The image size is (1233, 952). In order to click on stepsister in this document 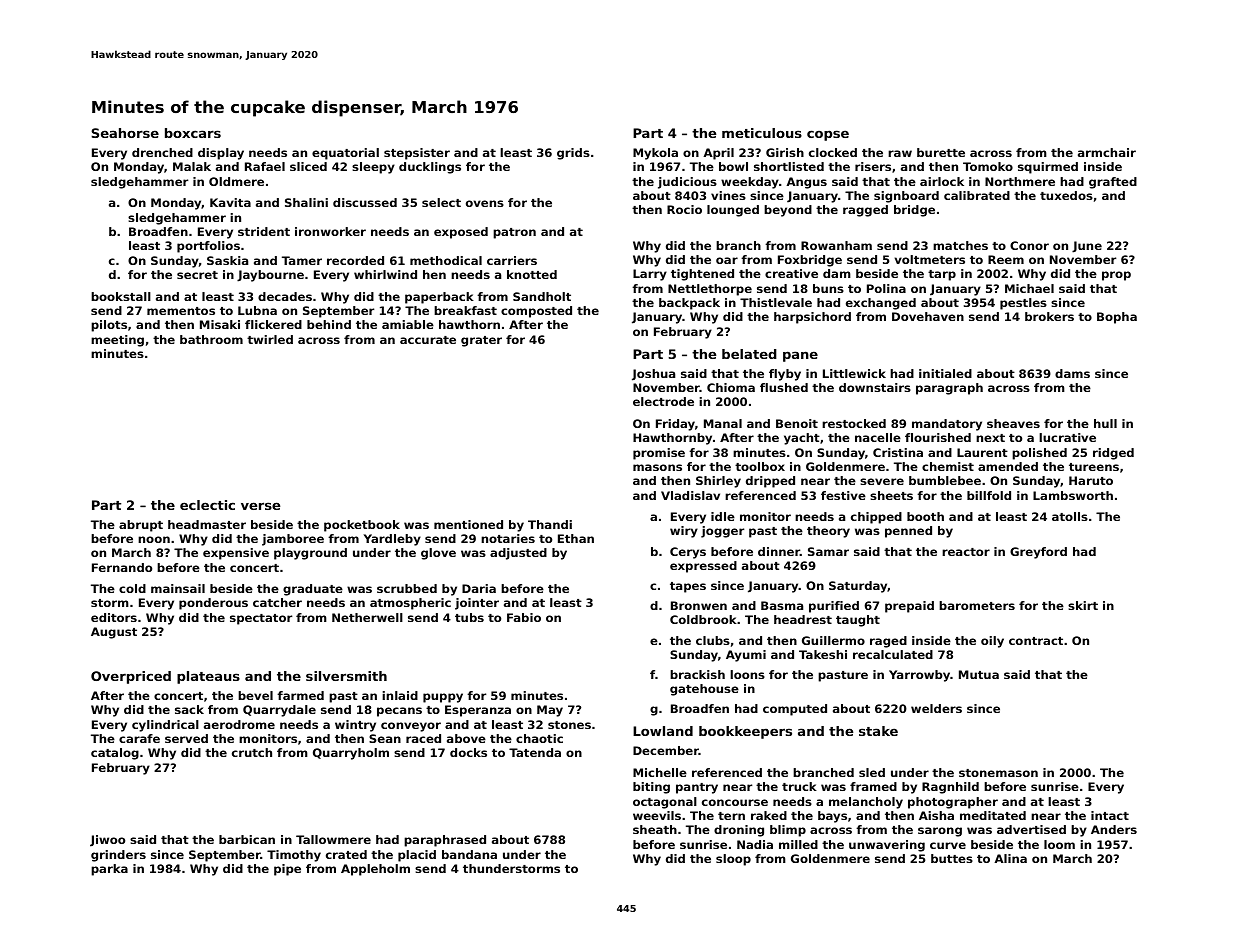, I will do `click(417, 154)`.
